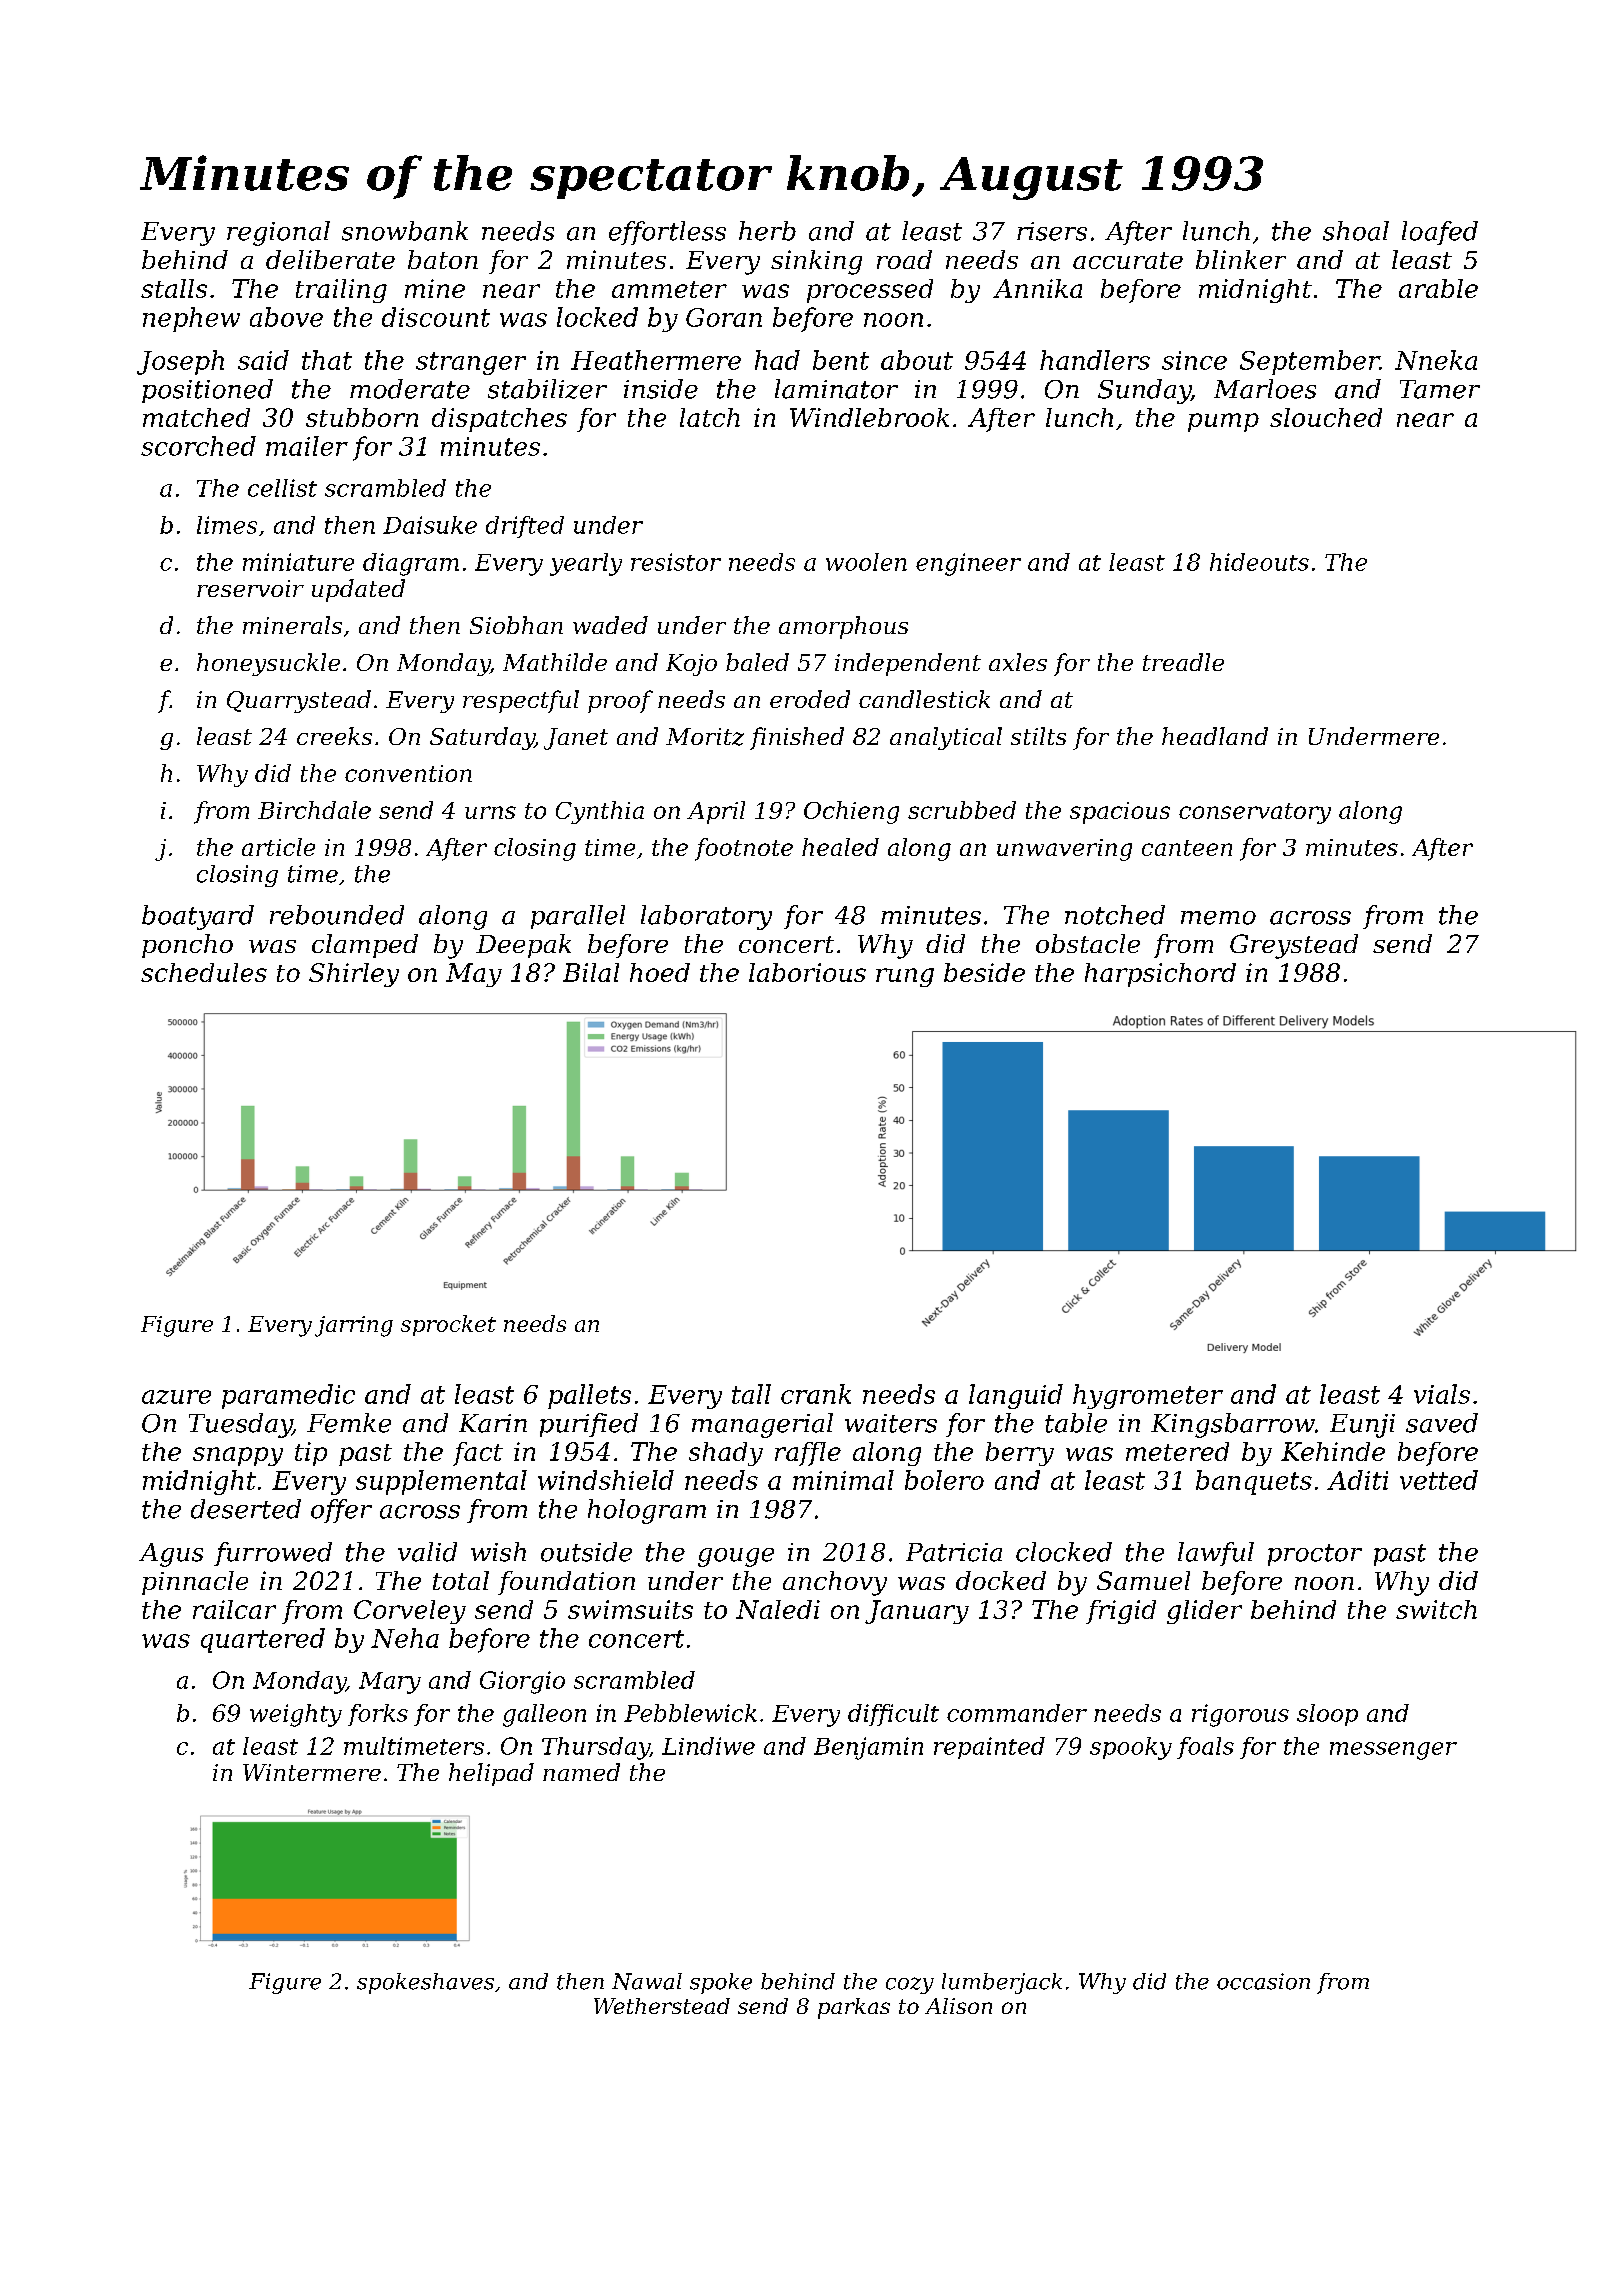  What do you see at coordinates (299, 701) in the image?
I see `Quarrystead` at bounding box center [299, 701].
